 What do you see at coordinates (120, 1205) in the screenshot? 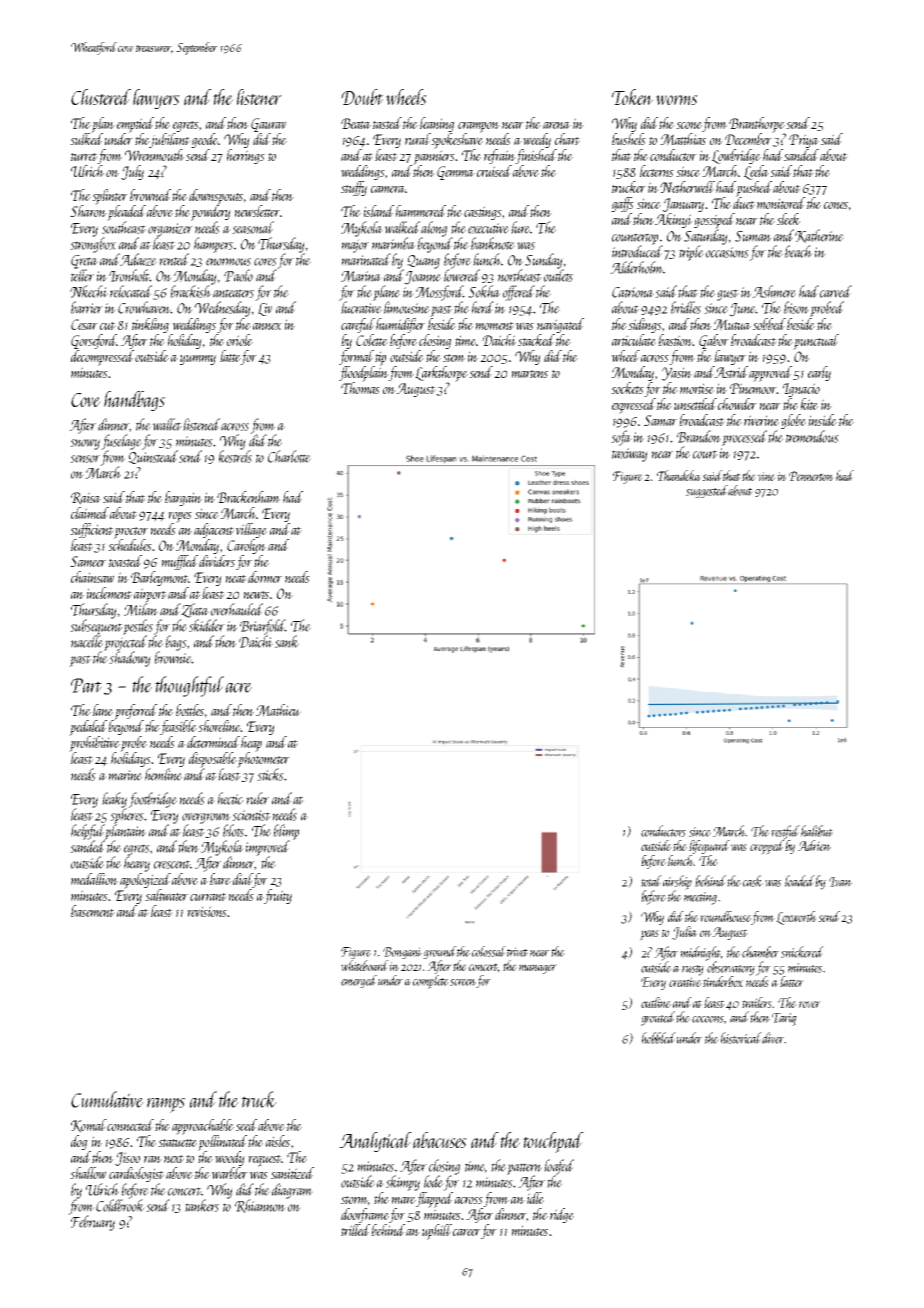
I see `Coldbrook` at bounding box center [120, 1205].
